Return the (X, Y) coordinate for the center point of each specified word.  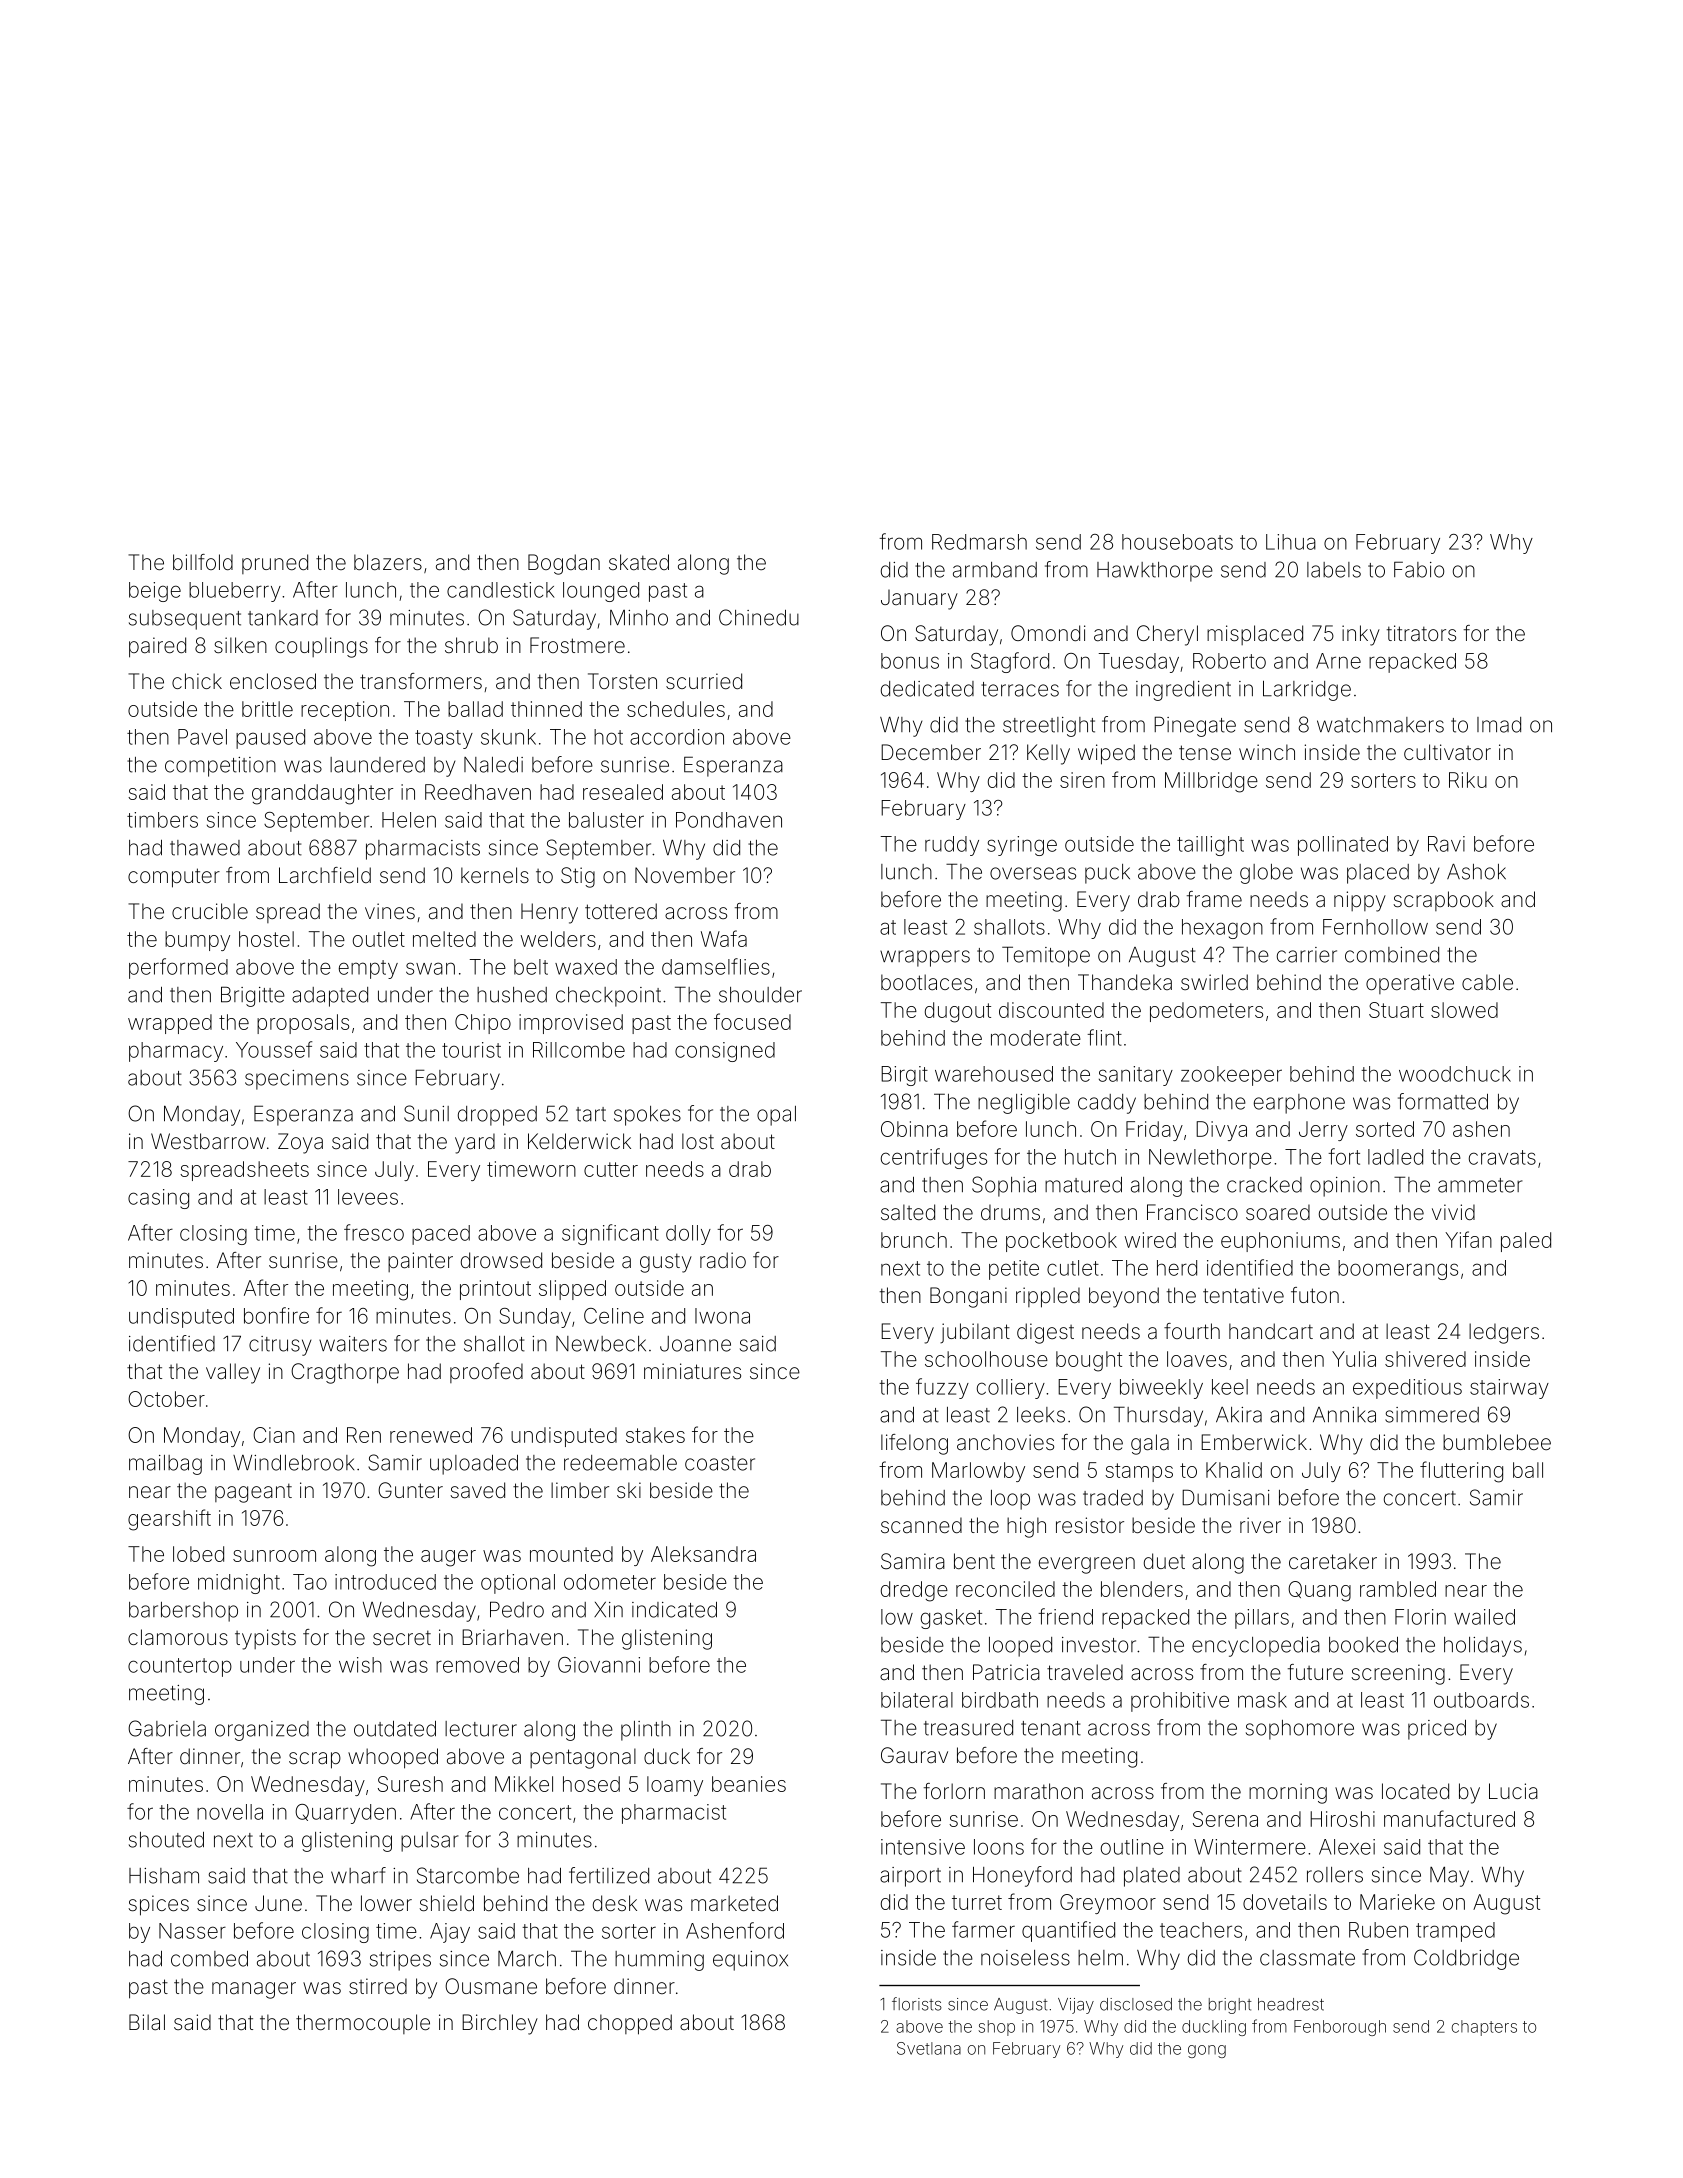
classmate (1307, 1958)
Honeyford (1022, 1876)
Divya (1221, 1131)
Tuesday (1139, 663)
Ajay (450, 1933)
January (919, 599)
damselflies (716, 966)
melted (444, 939)
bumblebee (1497, 1442)
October (166, 1399)
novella (230, 1812)
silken (240, 645)
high (1026, 1527)
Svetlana (929, 2048)
